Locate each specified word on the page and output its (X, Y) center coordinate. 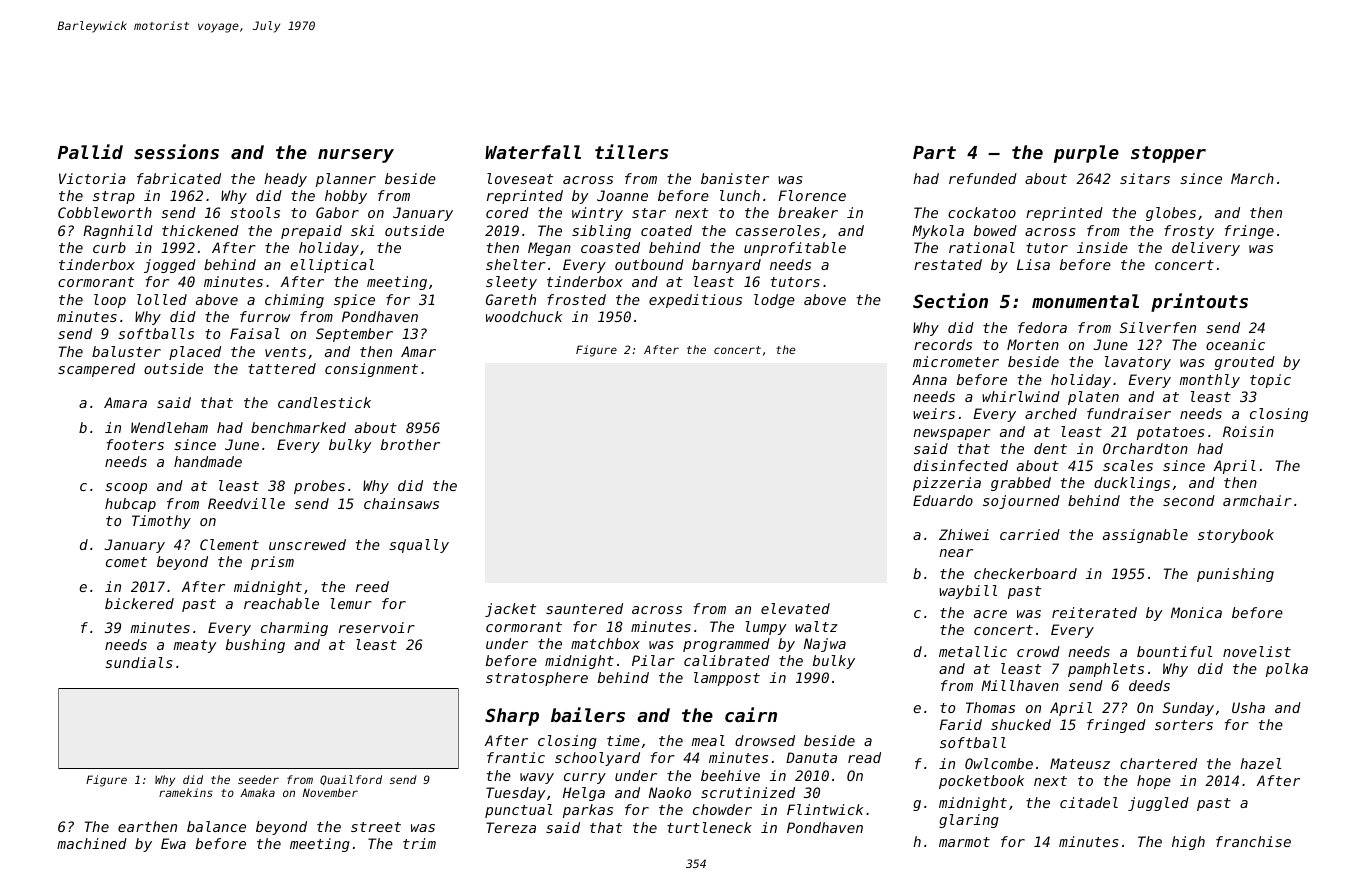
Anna (929, 379)
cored (507, 212)
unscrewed (307, 544)
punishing (1235, 575)
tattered (282, 368)
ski (362, 230)
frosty (1189, 232)
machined (92, 843)
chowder (722, 809)
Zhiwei (964, 534)
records (943, 344)
